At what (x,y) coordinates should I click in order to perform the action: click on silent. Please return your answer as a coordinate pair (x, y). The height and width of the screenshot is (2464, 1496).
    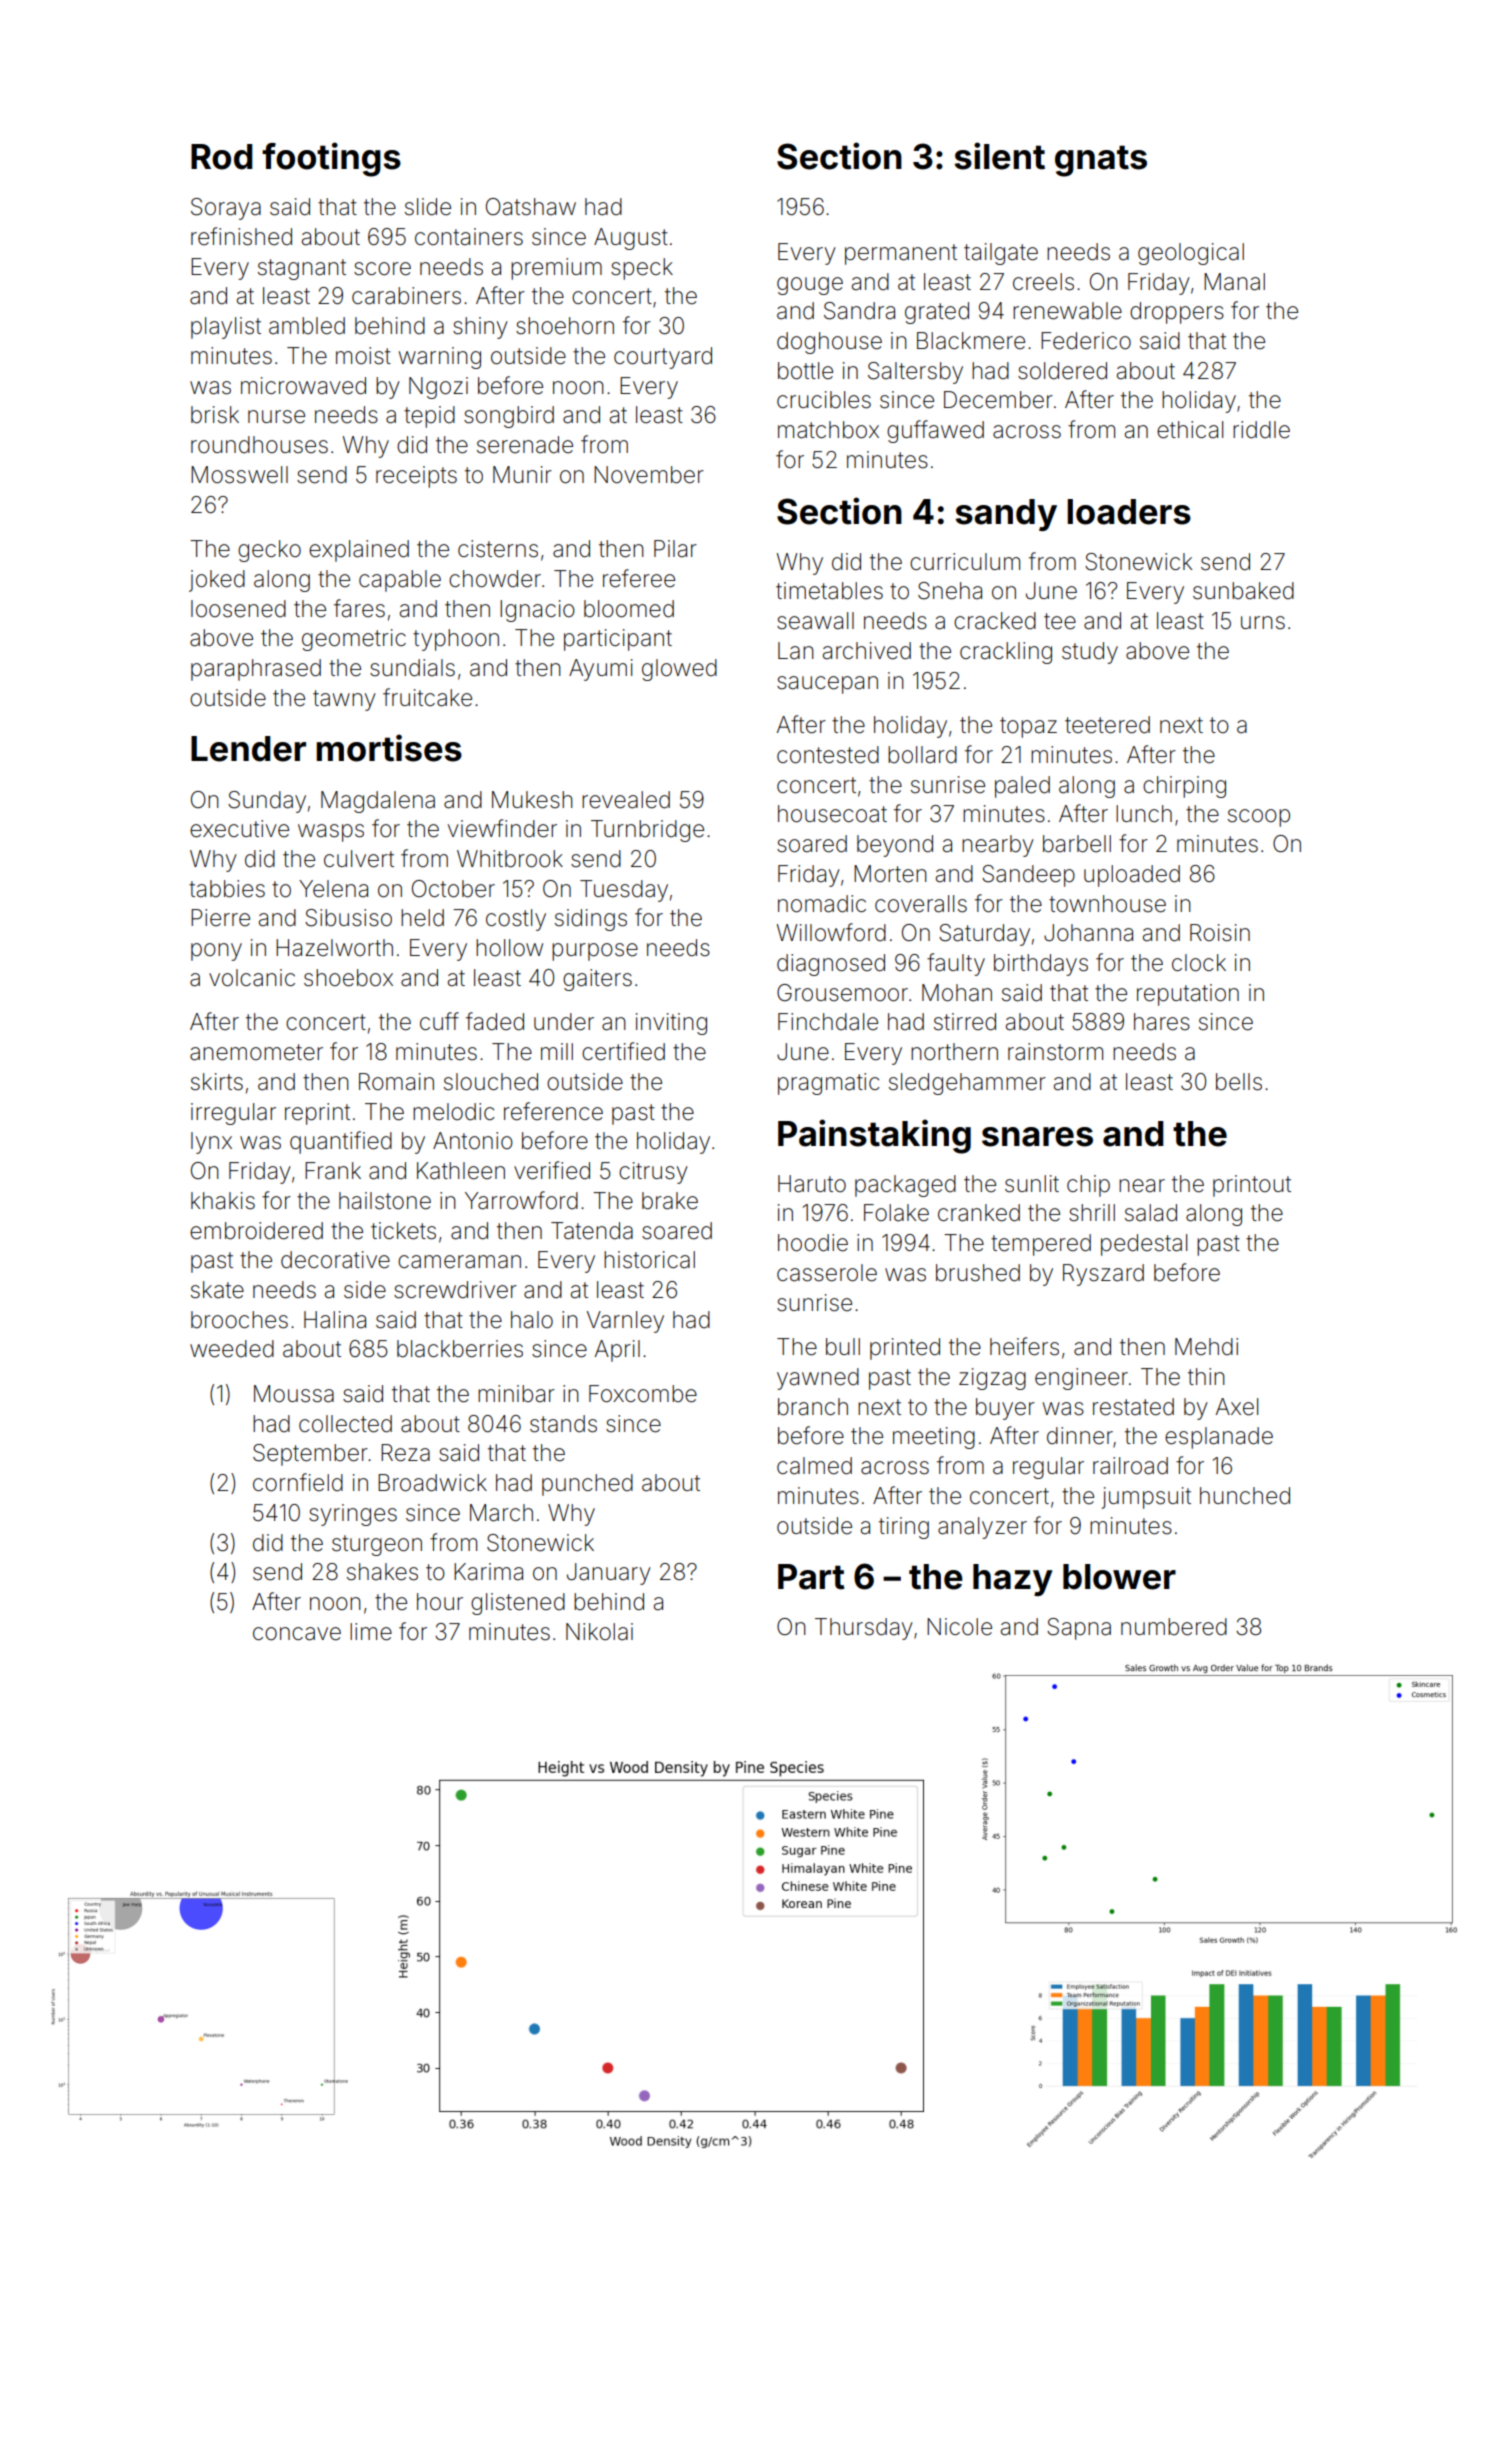
    Looking at the image, I should click on (999, 156).
